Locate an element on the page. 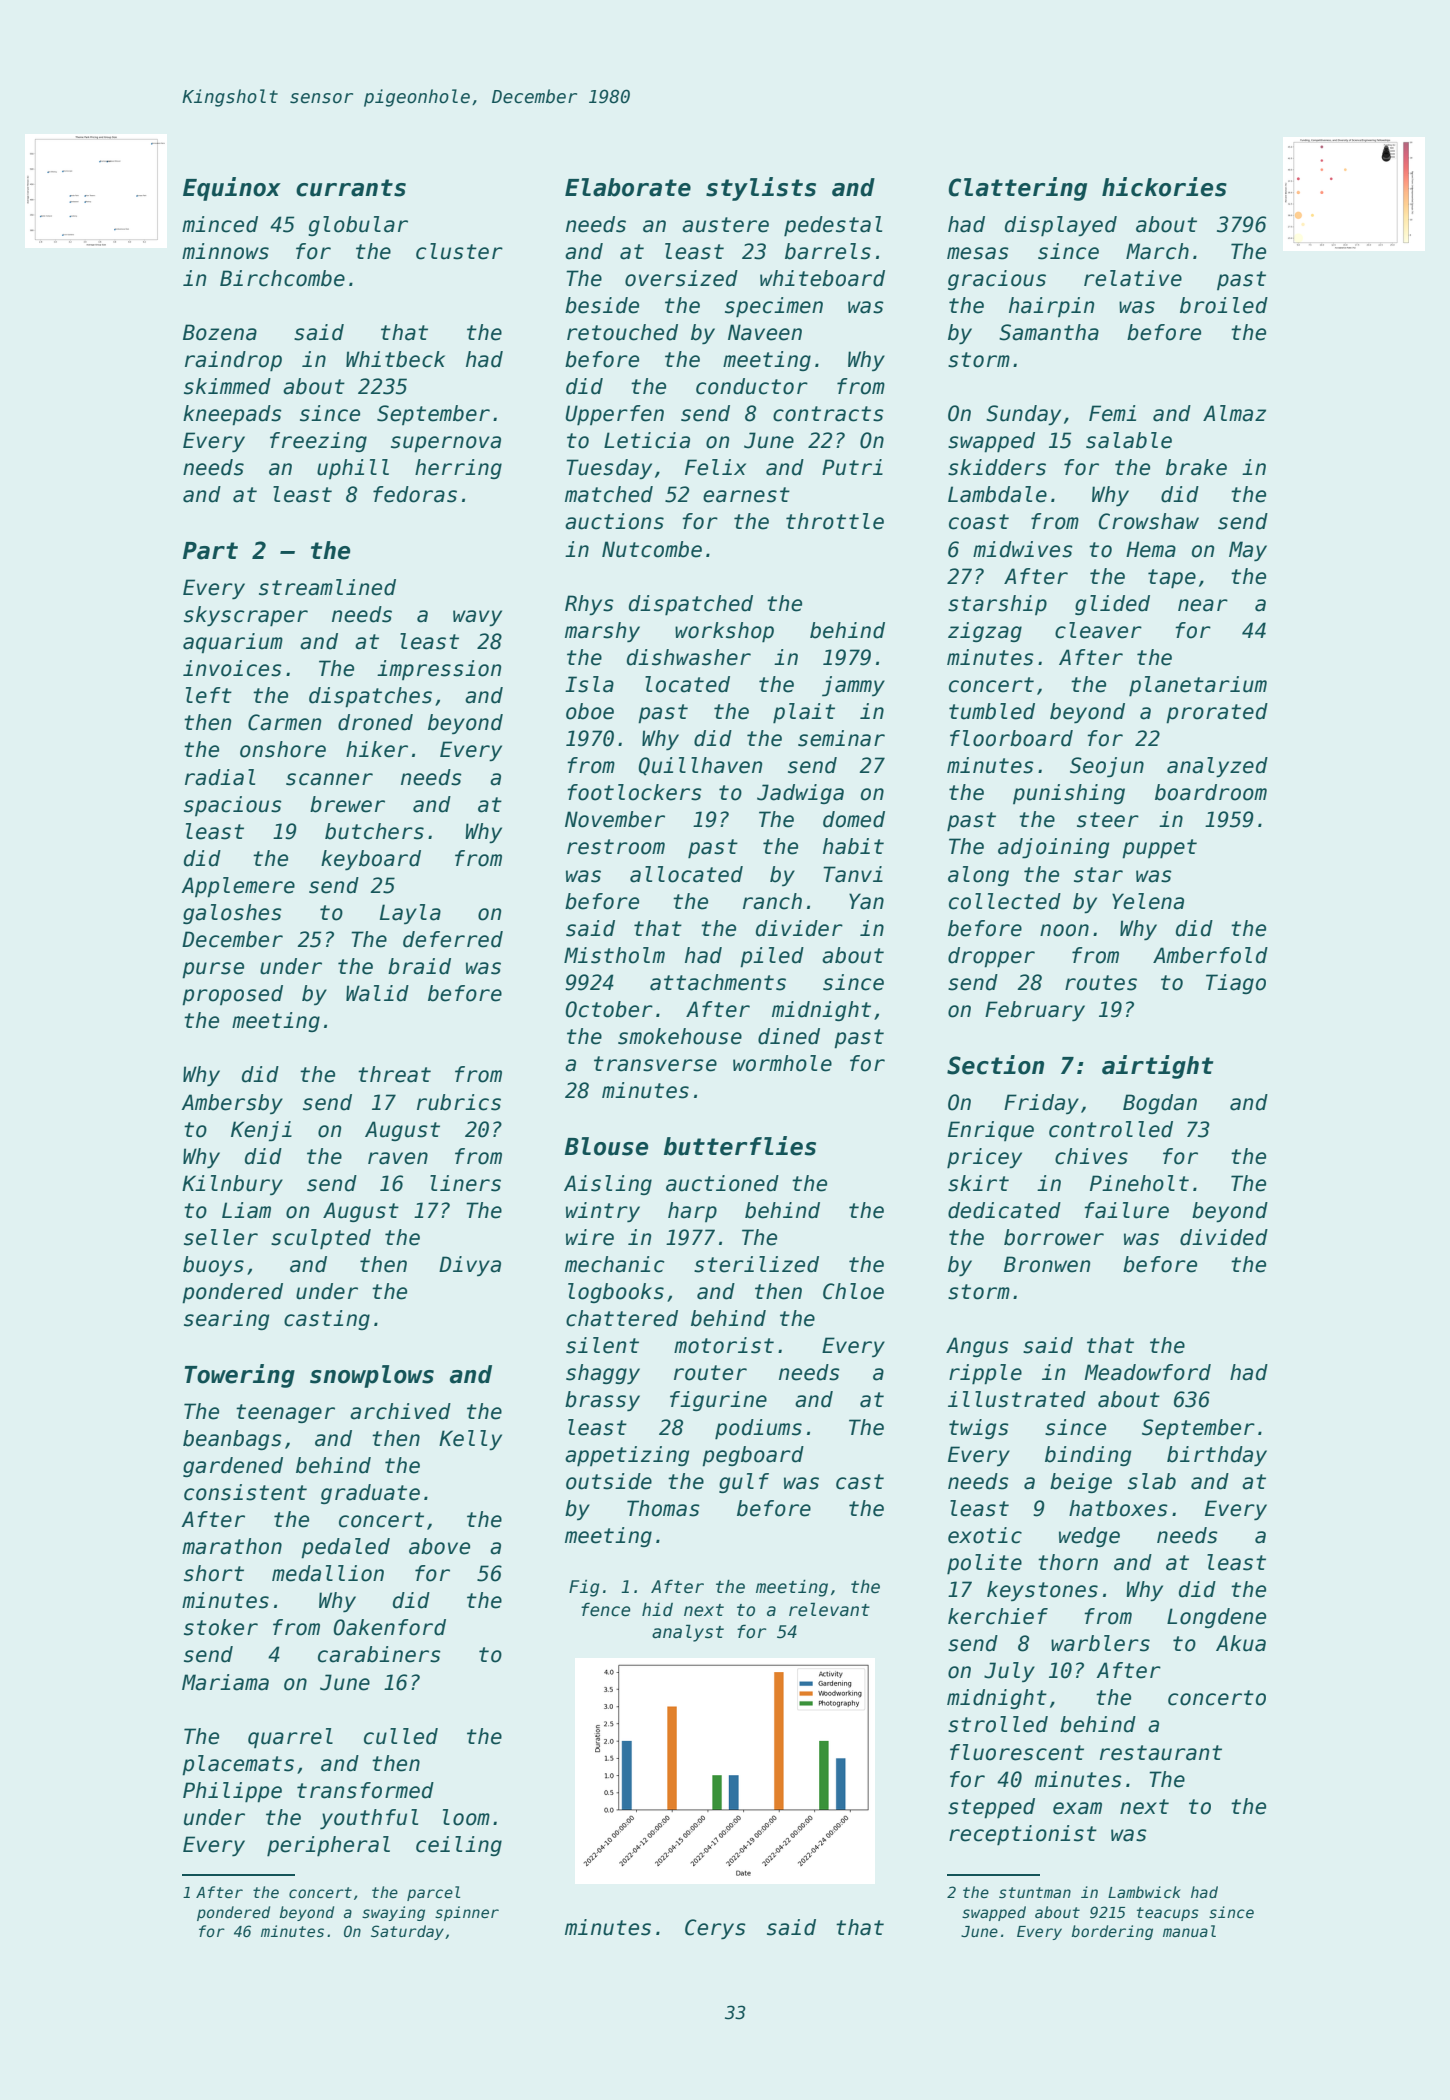  swaying is located at coordinates (393, 1913).
